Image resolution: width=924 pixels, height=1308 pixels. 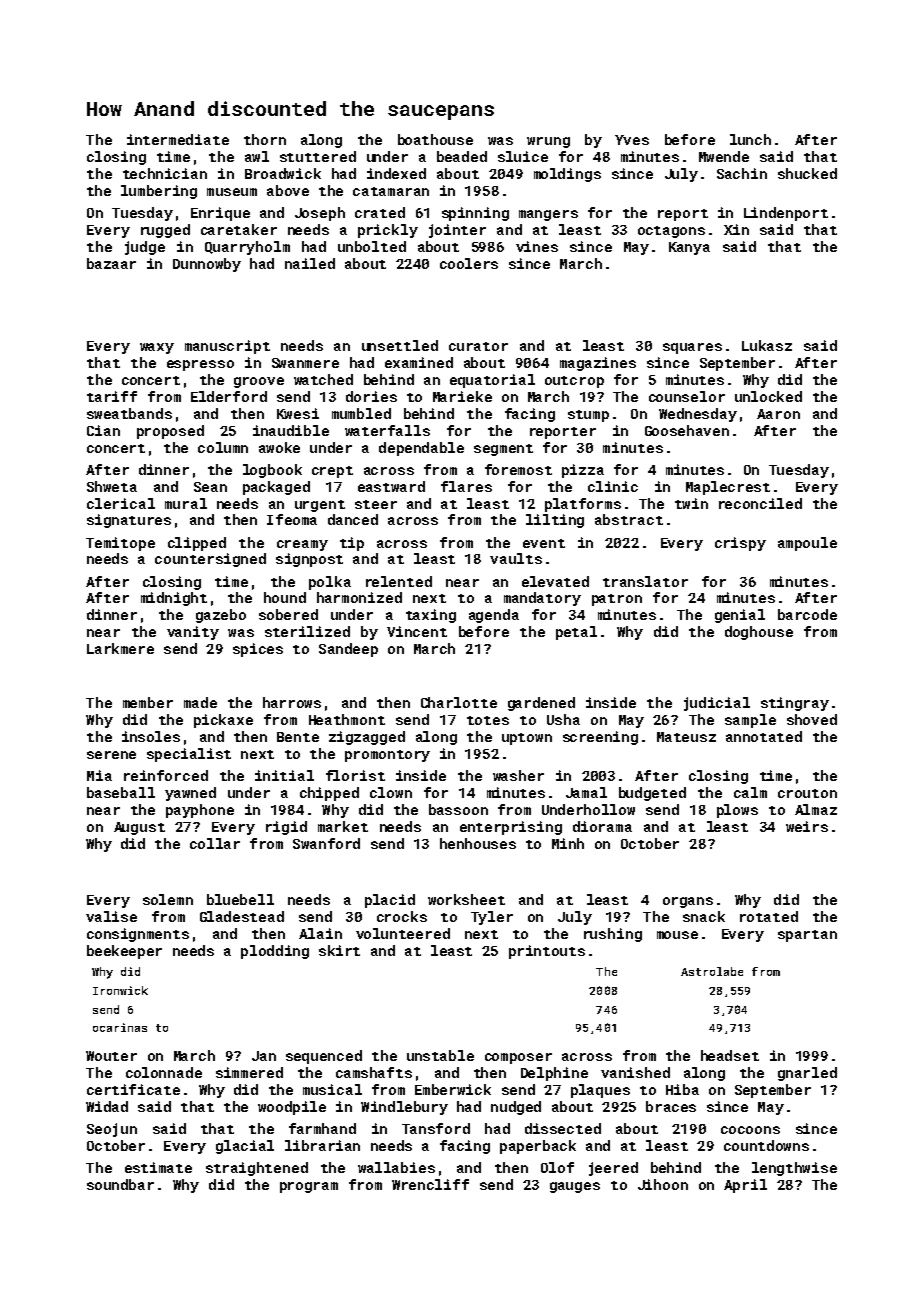 What do you see at coordinates (632, 140) in the document?
I see `Yves` at bounding box center [632, 140].
